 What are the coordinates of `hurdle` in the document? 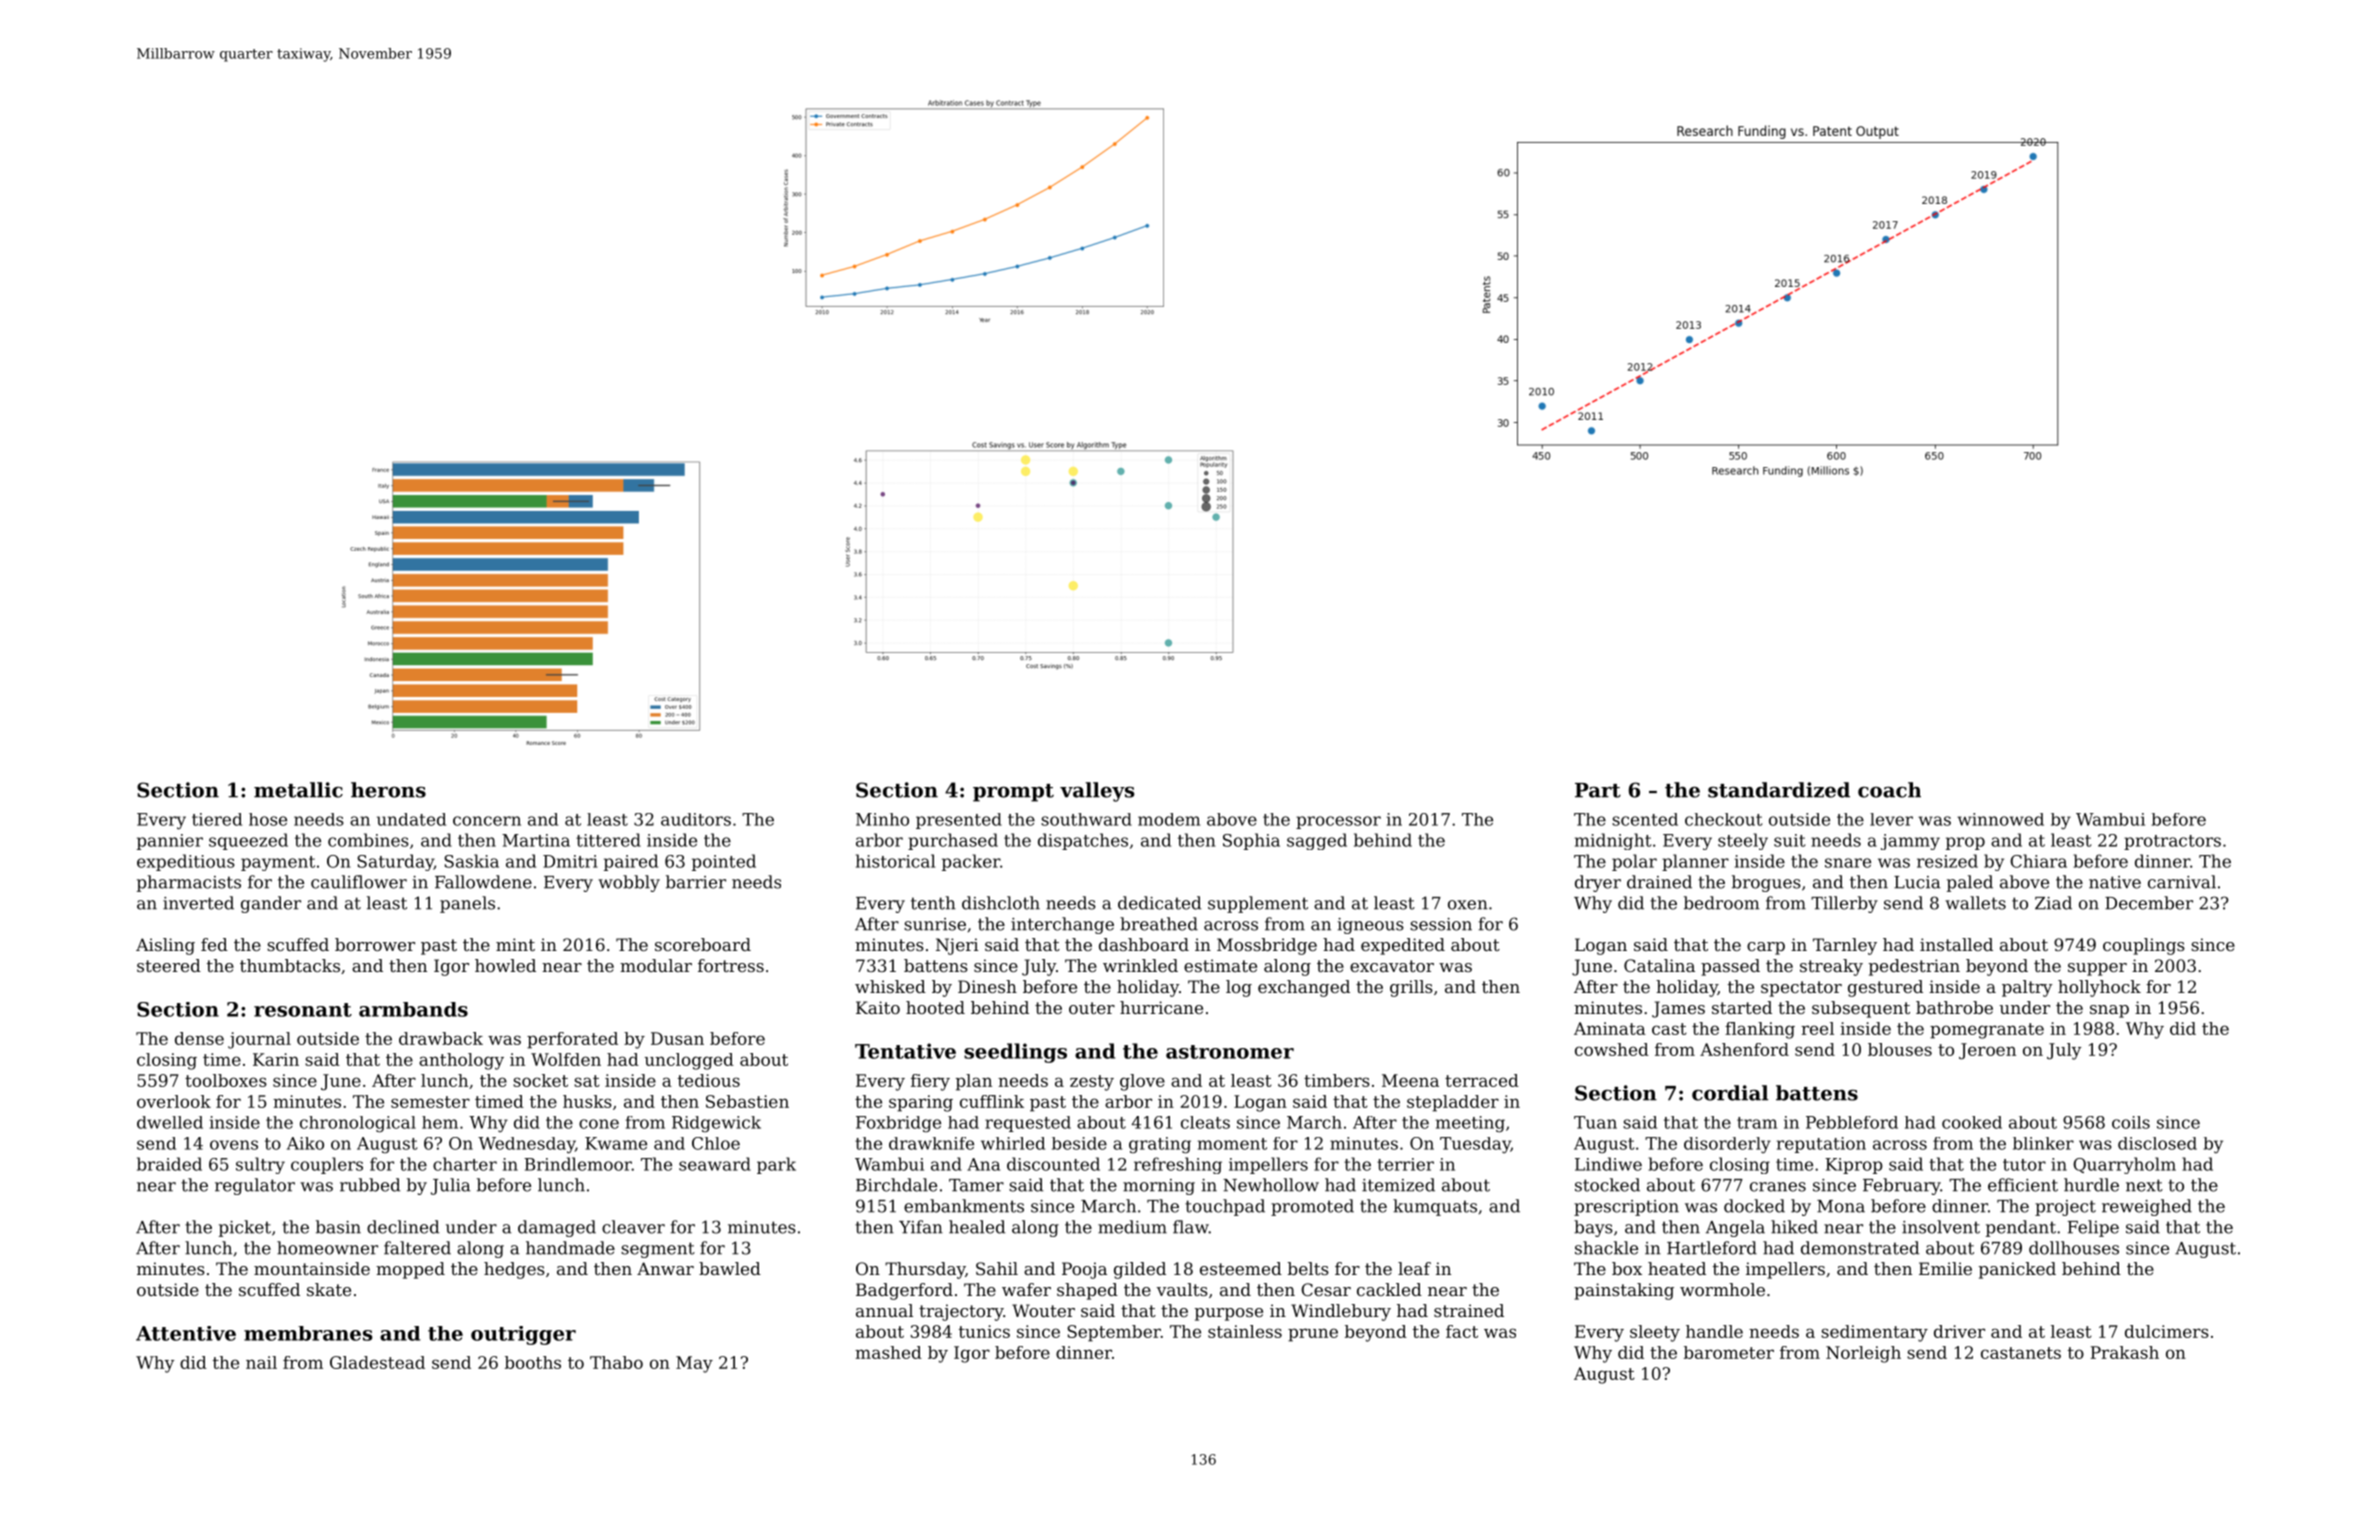 It's located at (2091, 1185).
